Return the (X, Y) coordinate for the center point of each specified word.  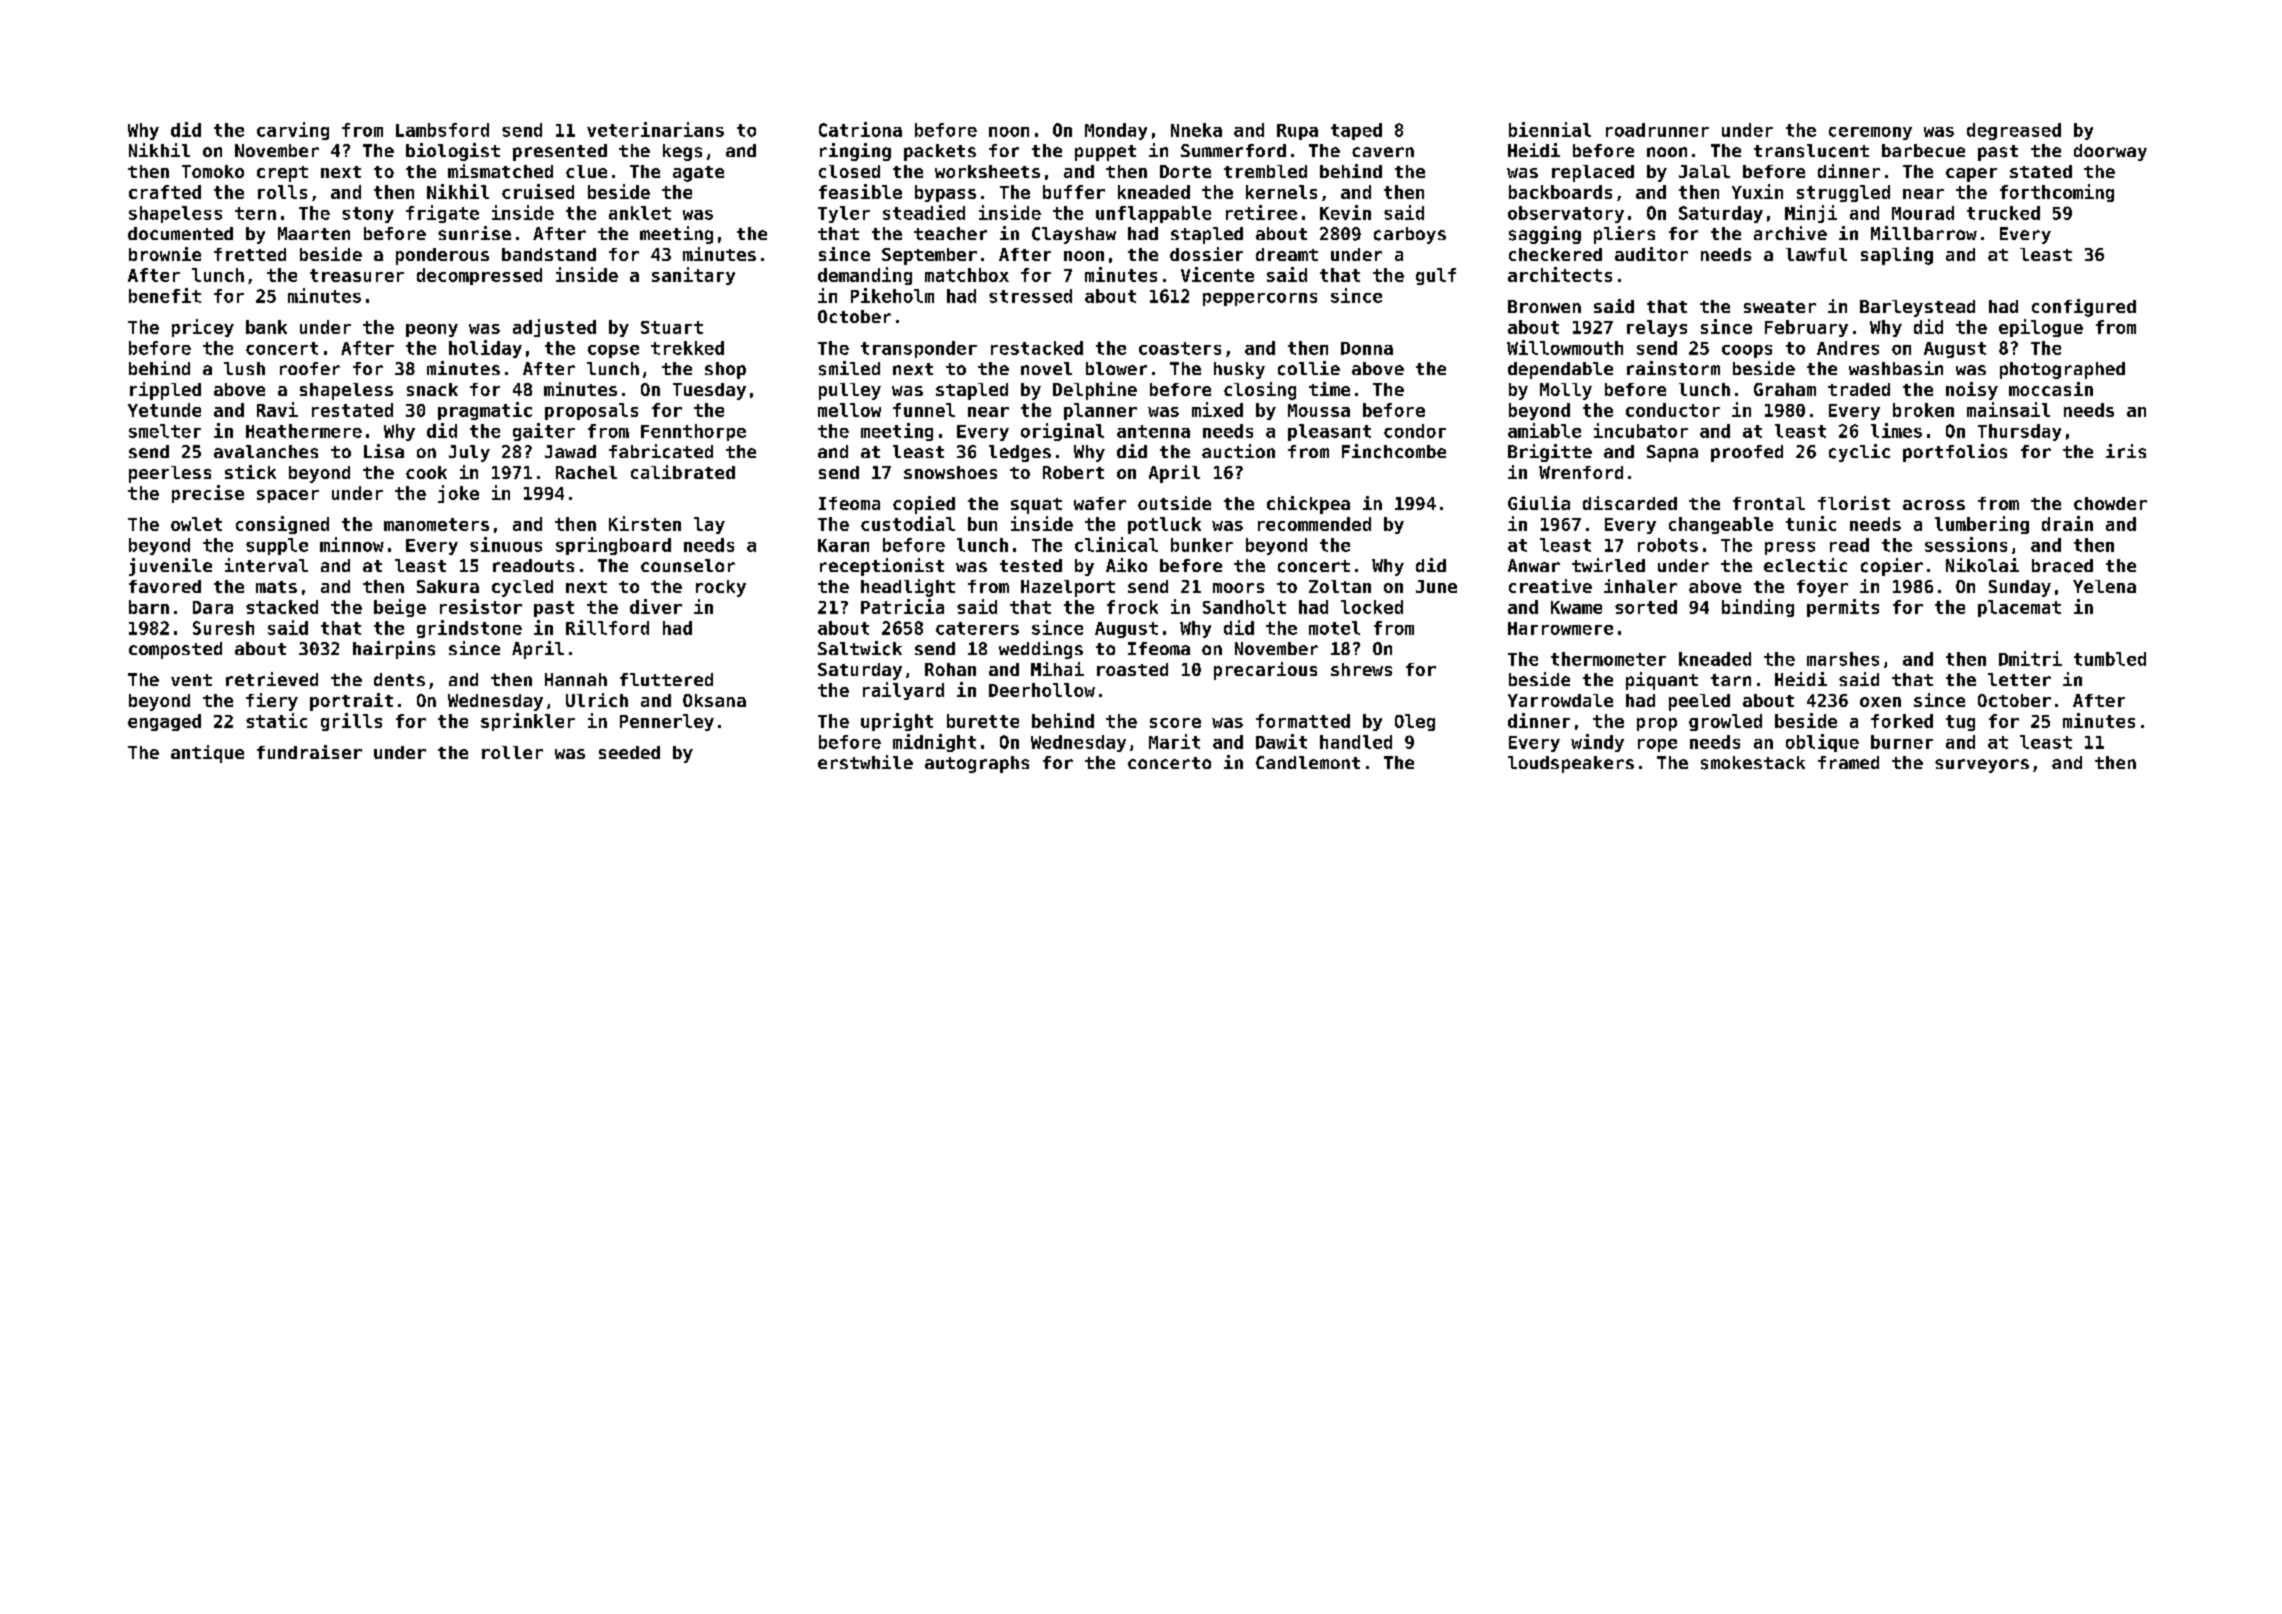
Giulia (1539, 503)
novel (1046, 368)
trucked (2003, 213)
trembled (1265, 171)
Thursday (2019, 432)
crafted (165, 192)
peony (432, 330)
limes (1896, 430)
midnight (934, 743)
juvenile (170, 567)
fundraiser (309, 752)
